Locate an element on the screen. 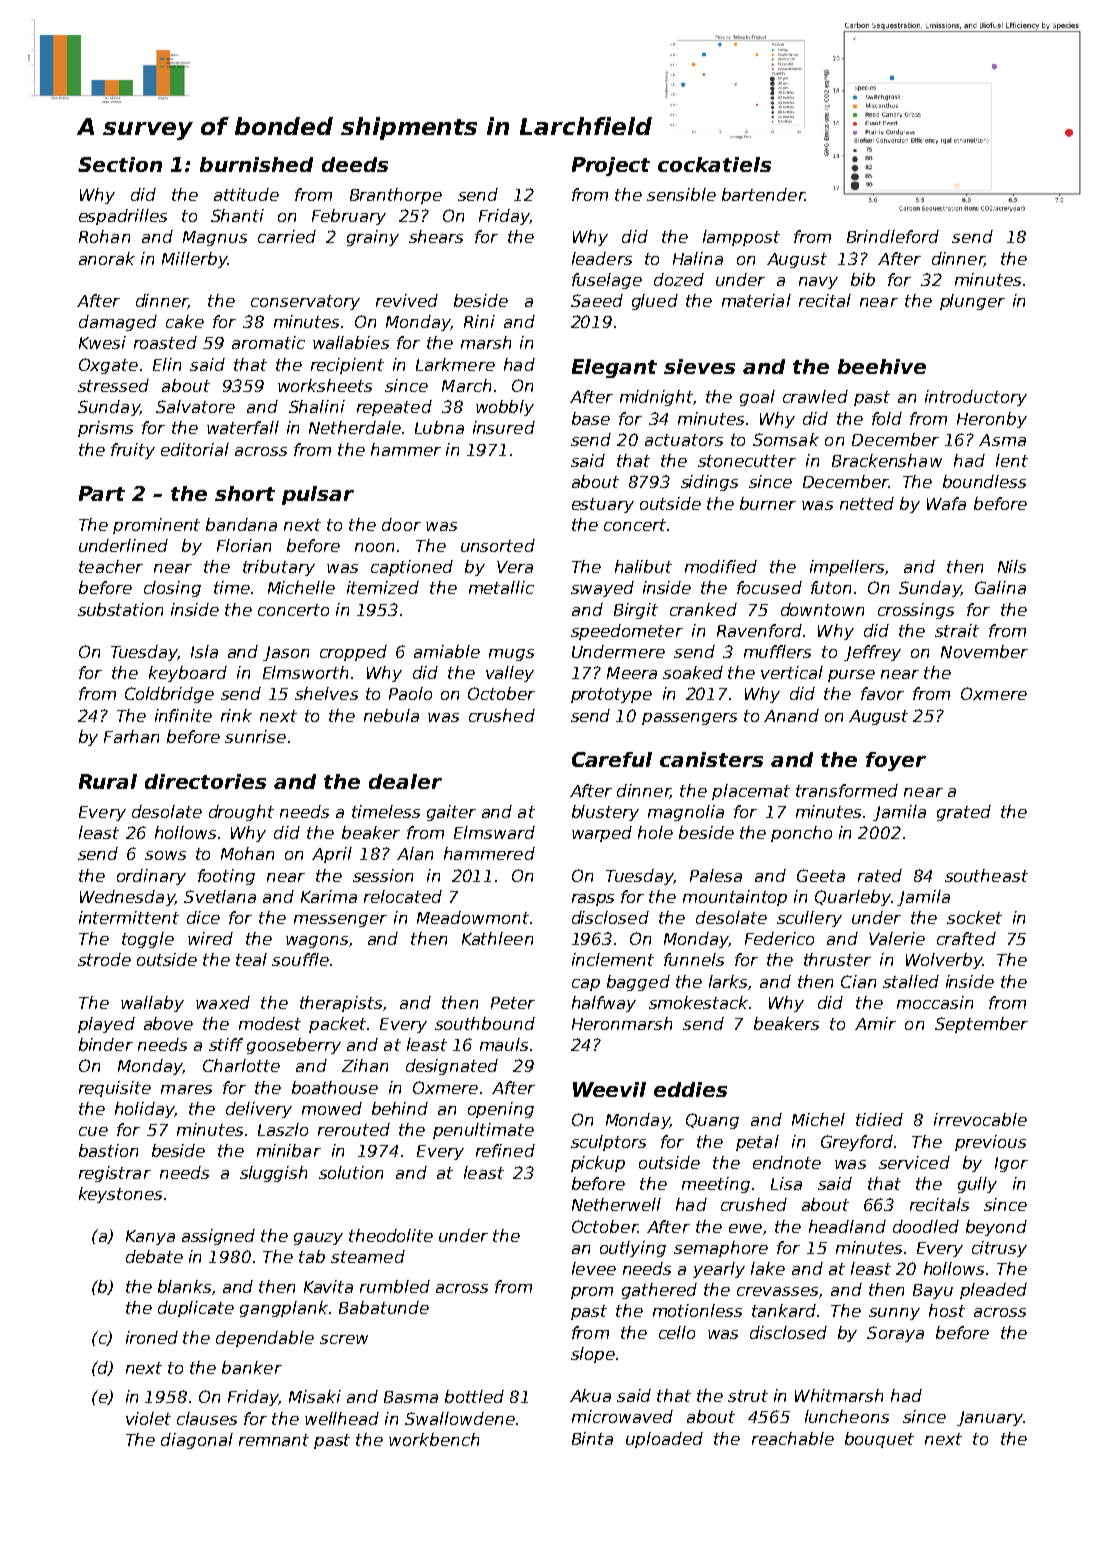 This screenshot has height=1562, width=1105. bartender is located at coordinates (763, 194).
